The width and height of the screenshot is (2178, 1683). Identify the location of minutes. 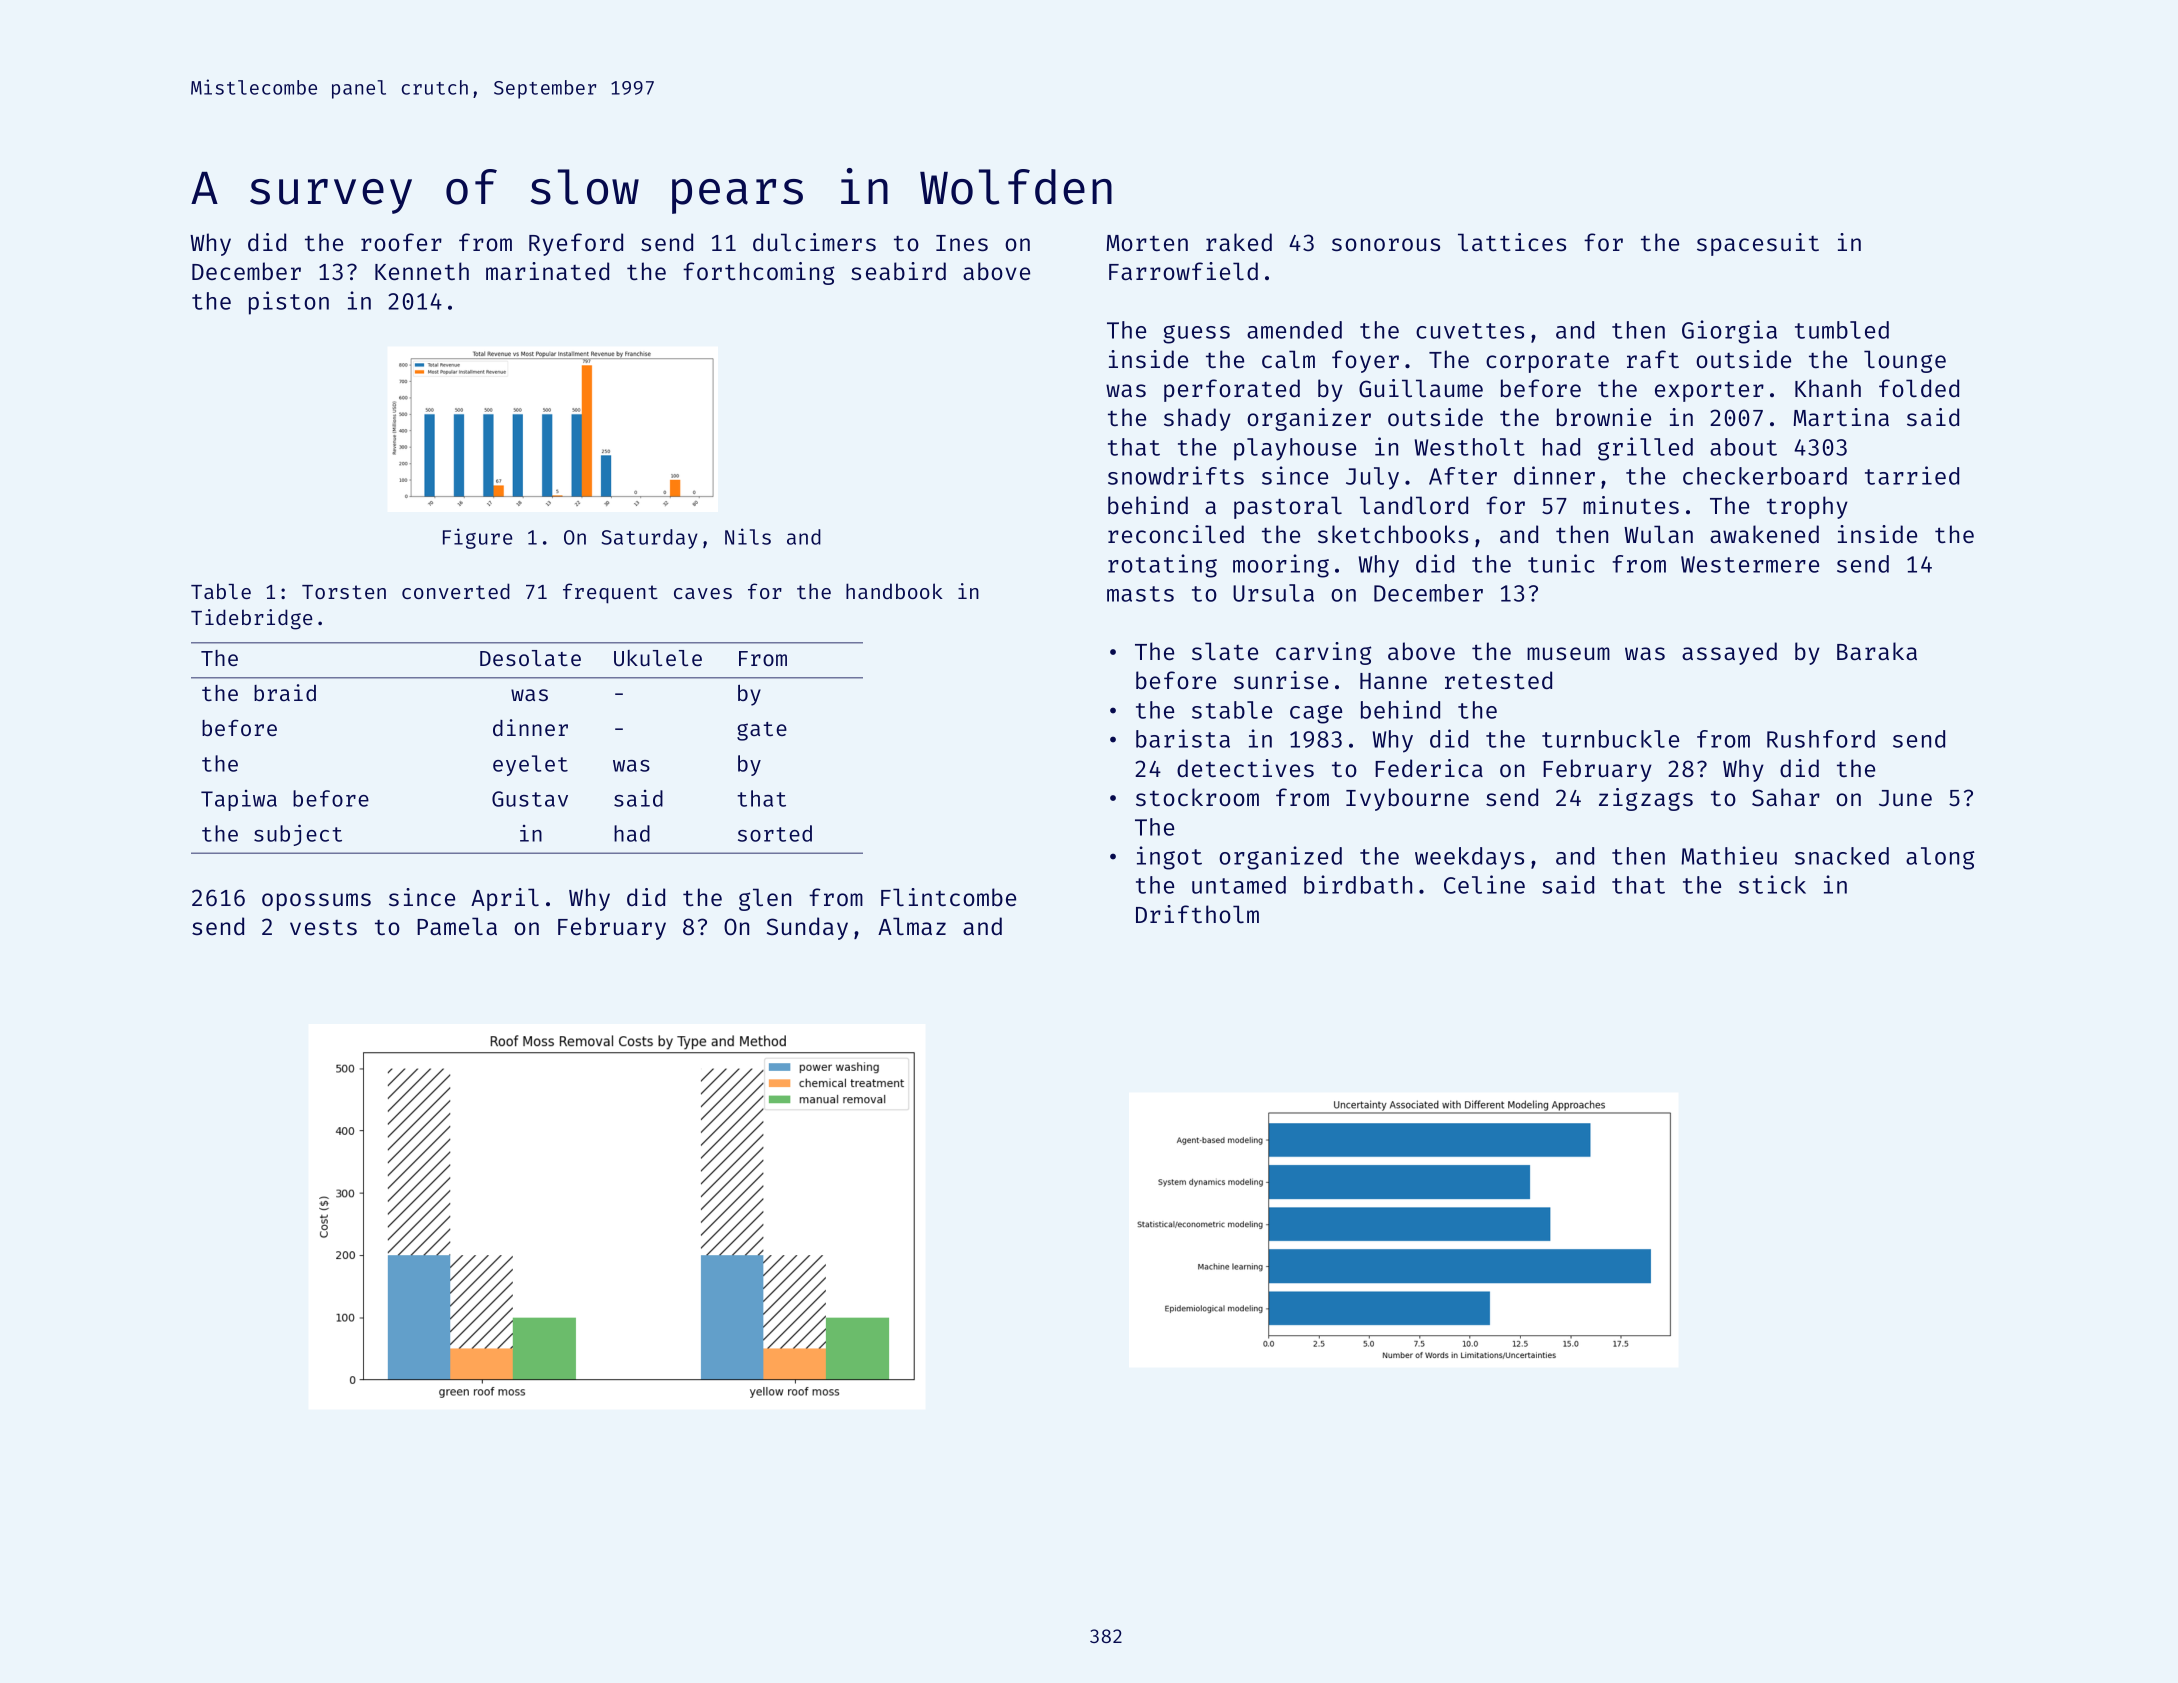
(1631, 505).
